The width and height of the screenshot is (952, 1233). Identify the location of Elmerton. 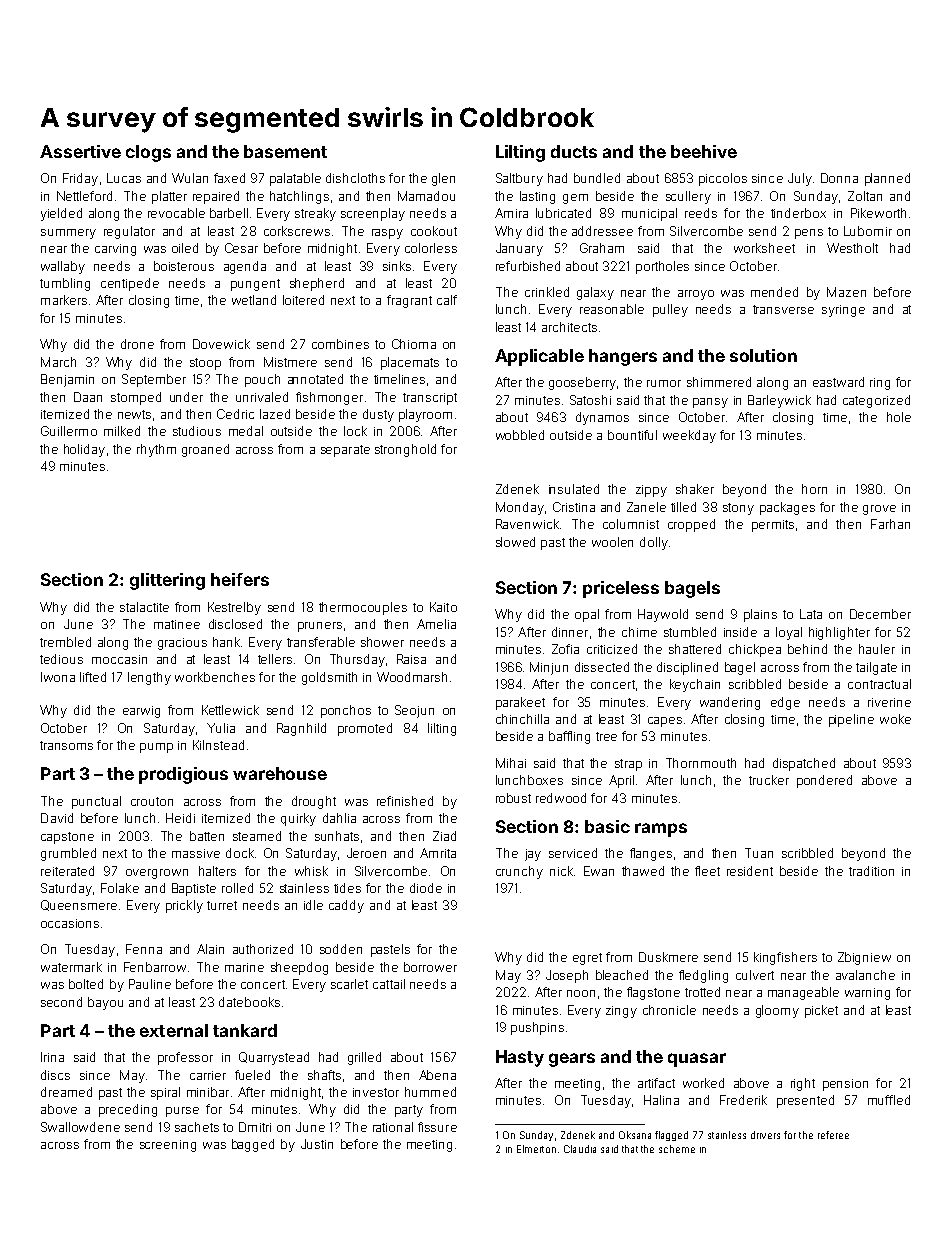
(536, 1149).
